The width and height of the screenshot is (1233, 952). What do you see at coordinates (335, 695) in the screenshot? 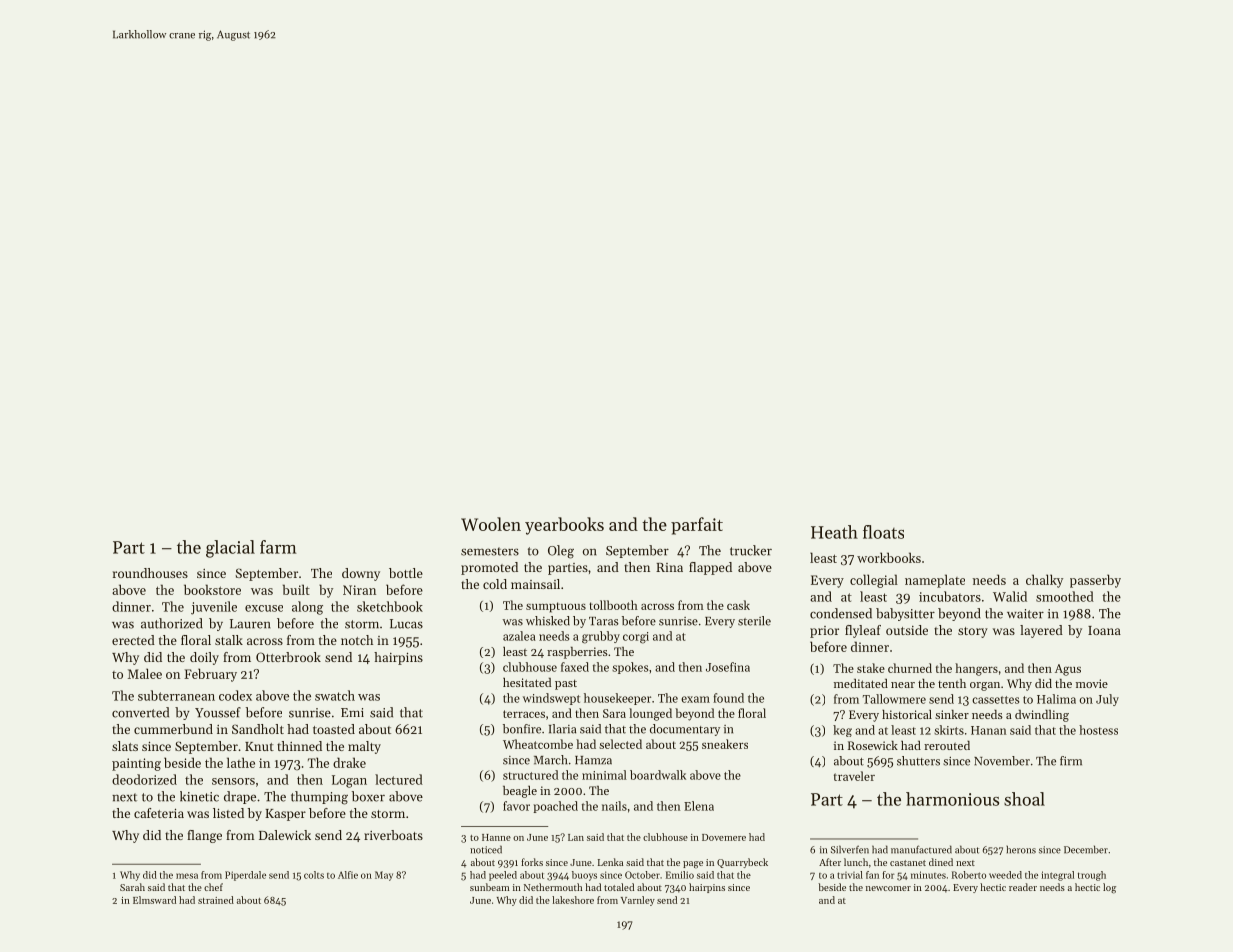
I see `swatch` at bounding box center [335, 695].
